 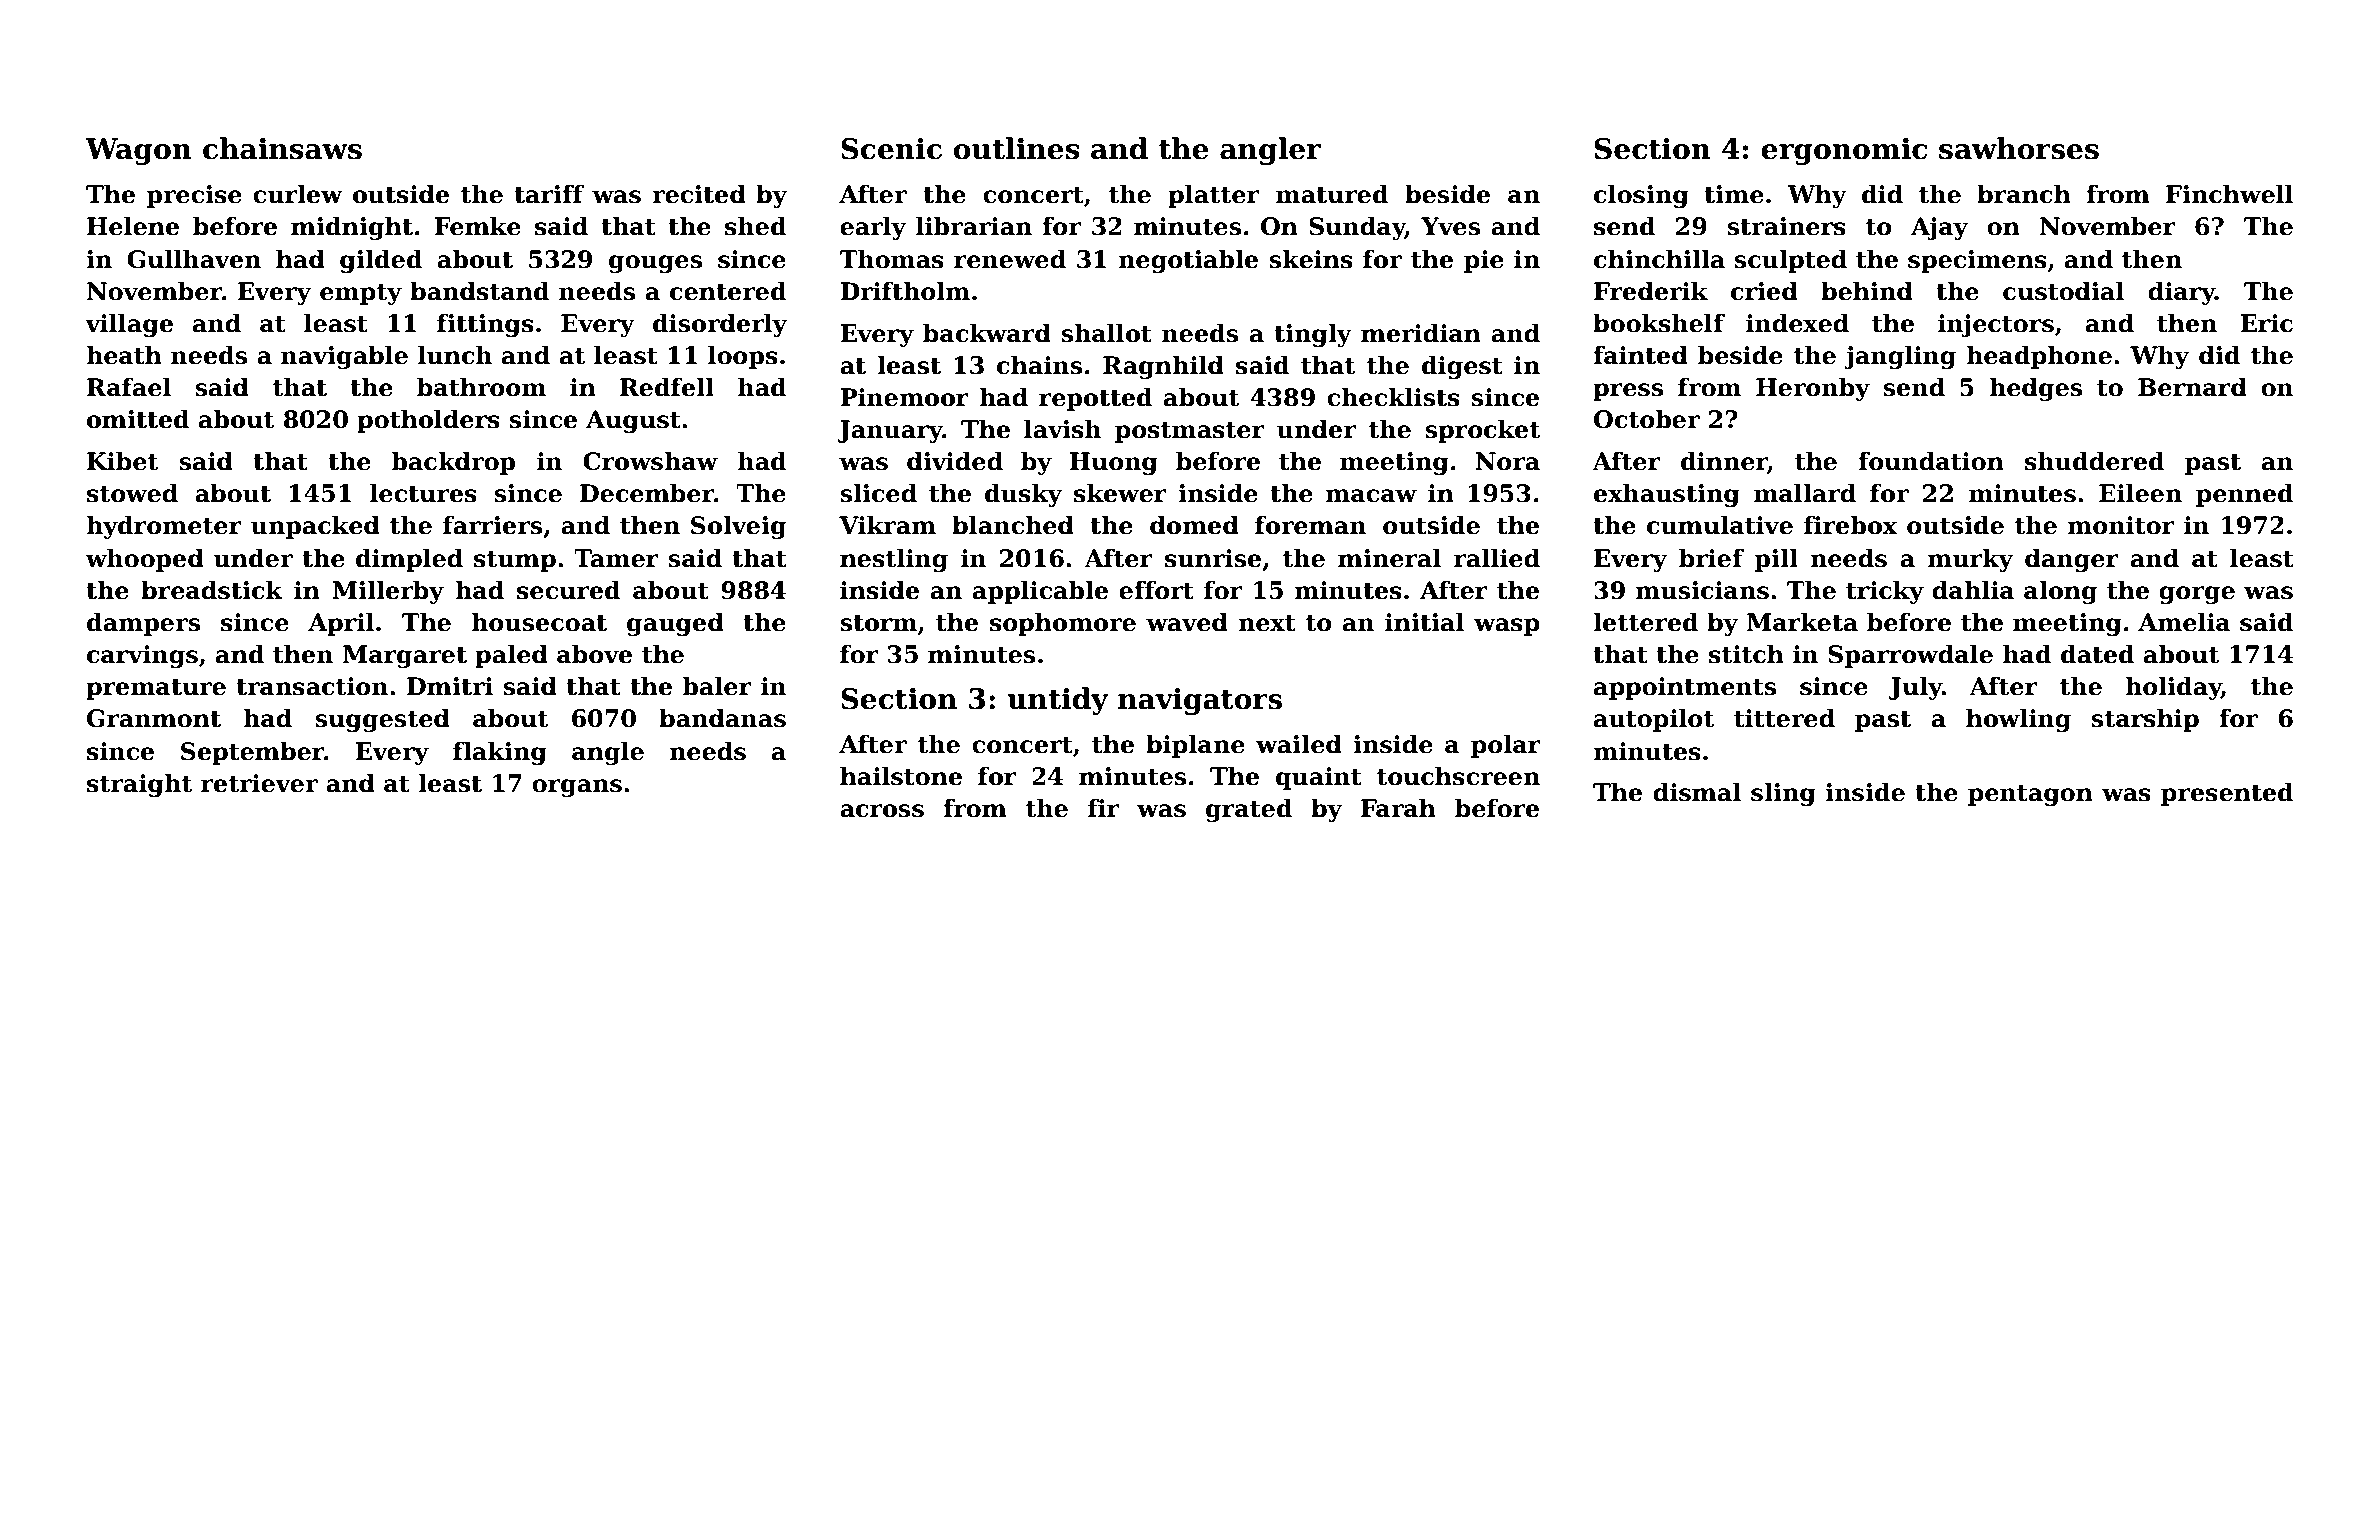 What do you see at coordinates (568, 590) in the screenshot?
I see `secured` at bounding box center [568, 590].
